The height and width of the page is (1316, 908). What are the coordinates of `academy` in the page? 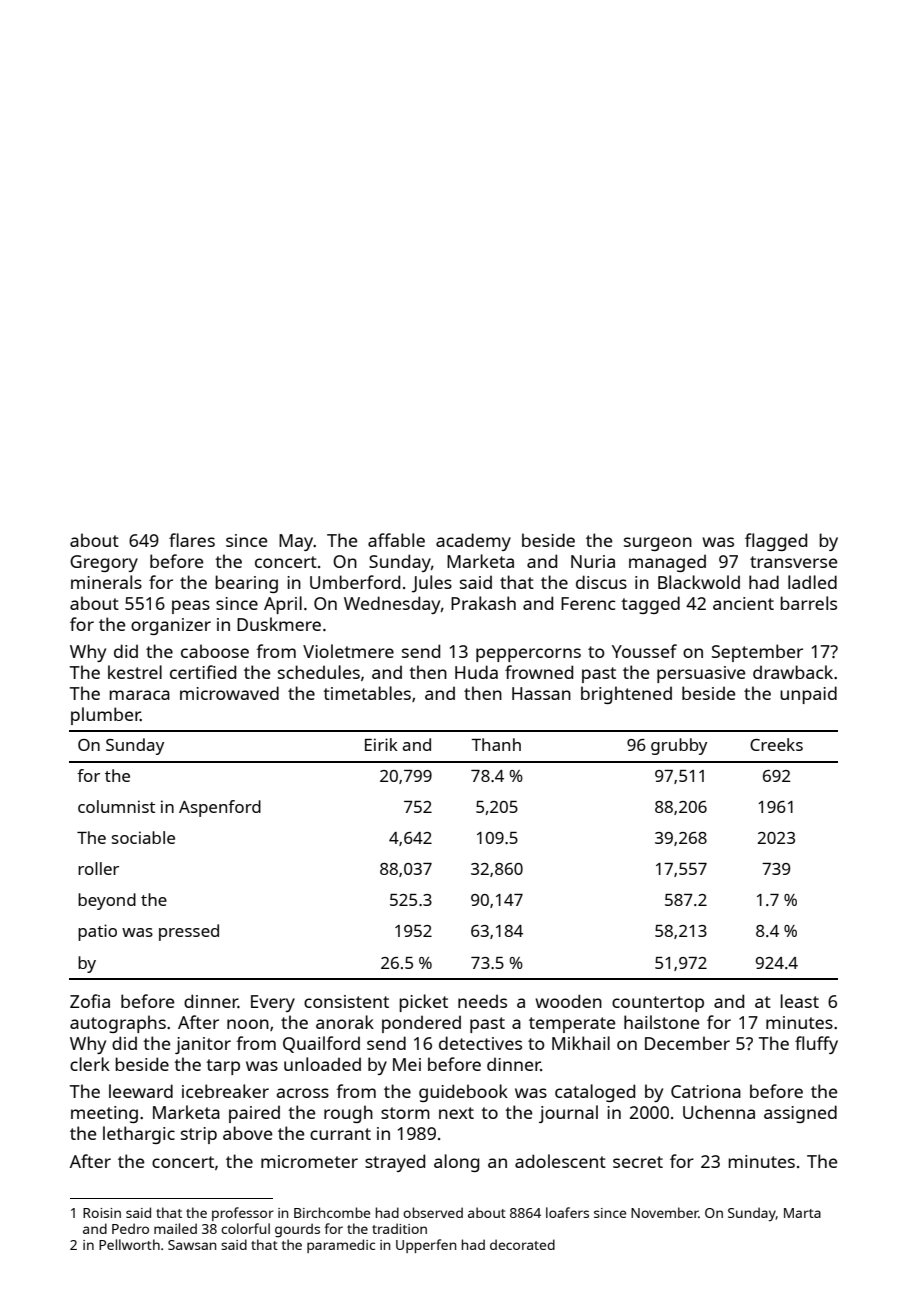 It's located at (473, 542).
